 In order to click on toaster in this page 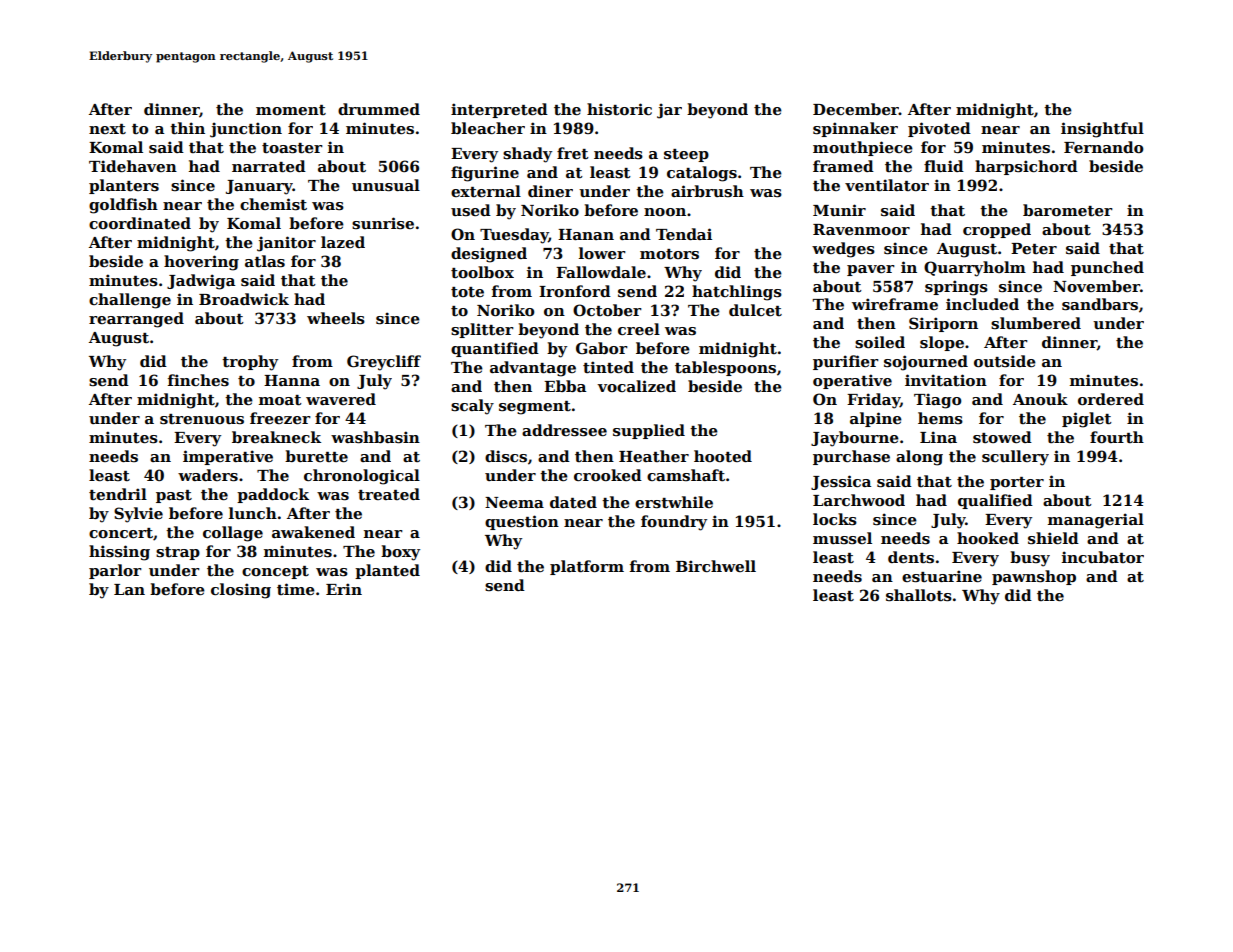, I will do `click(292, 148)`.
